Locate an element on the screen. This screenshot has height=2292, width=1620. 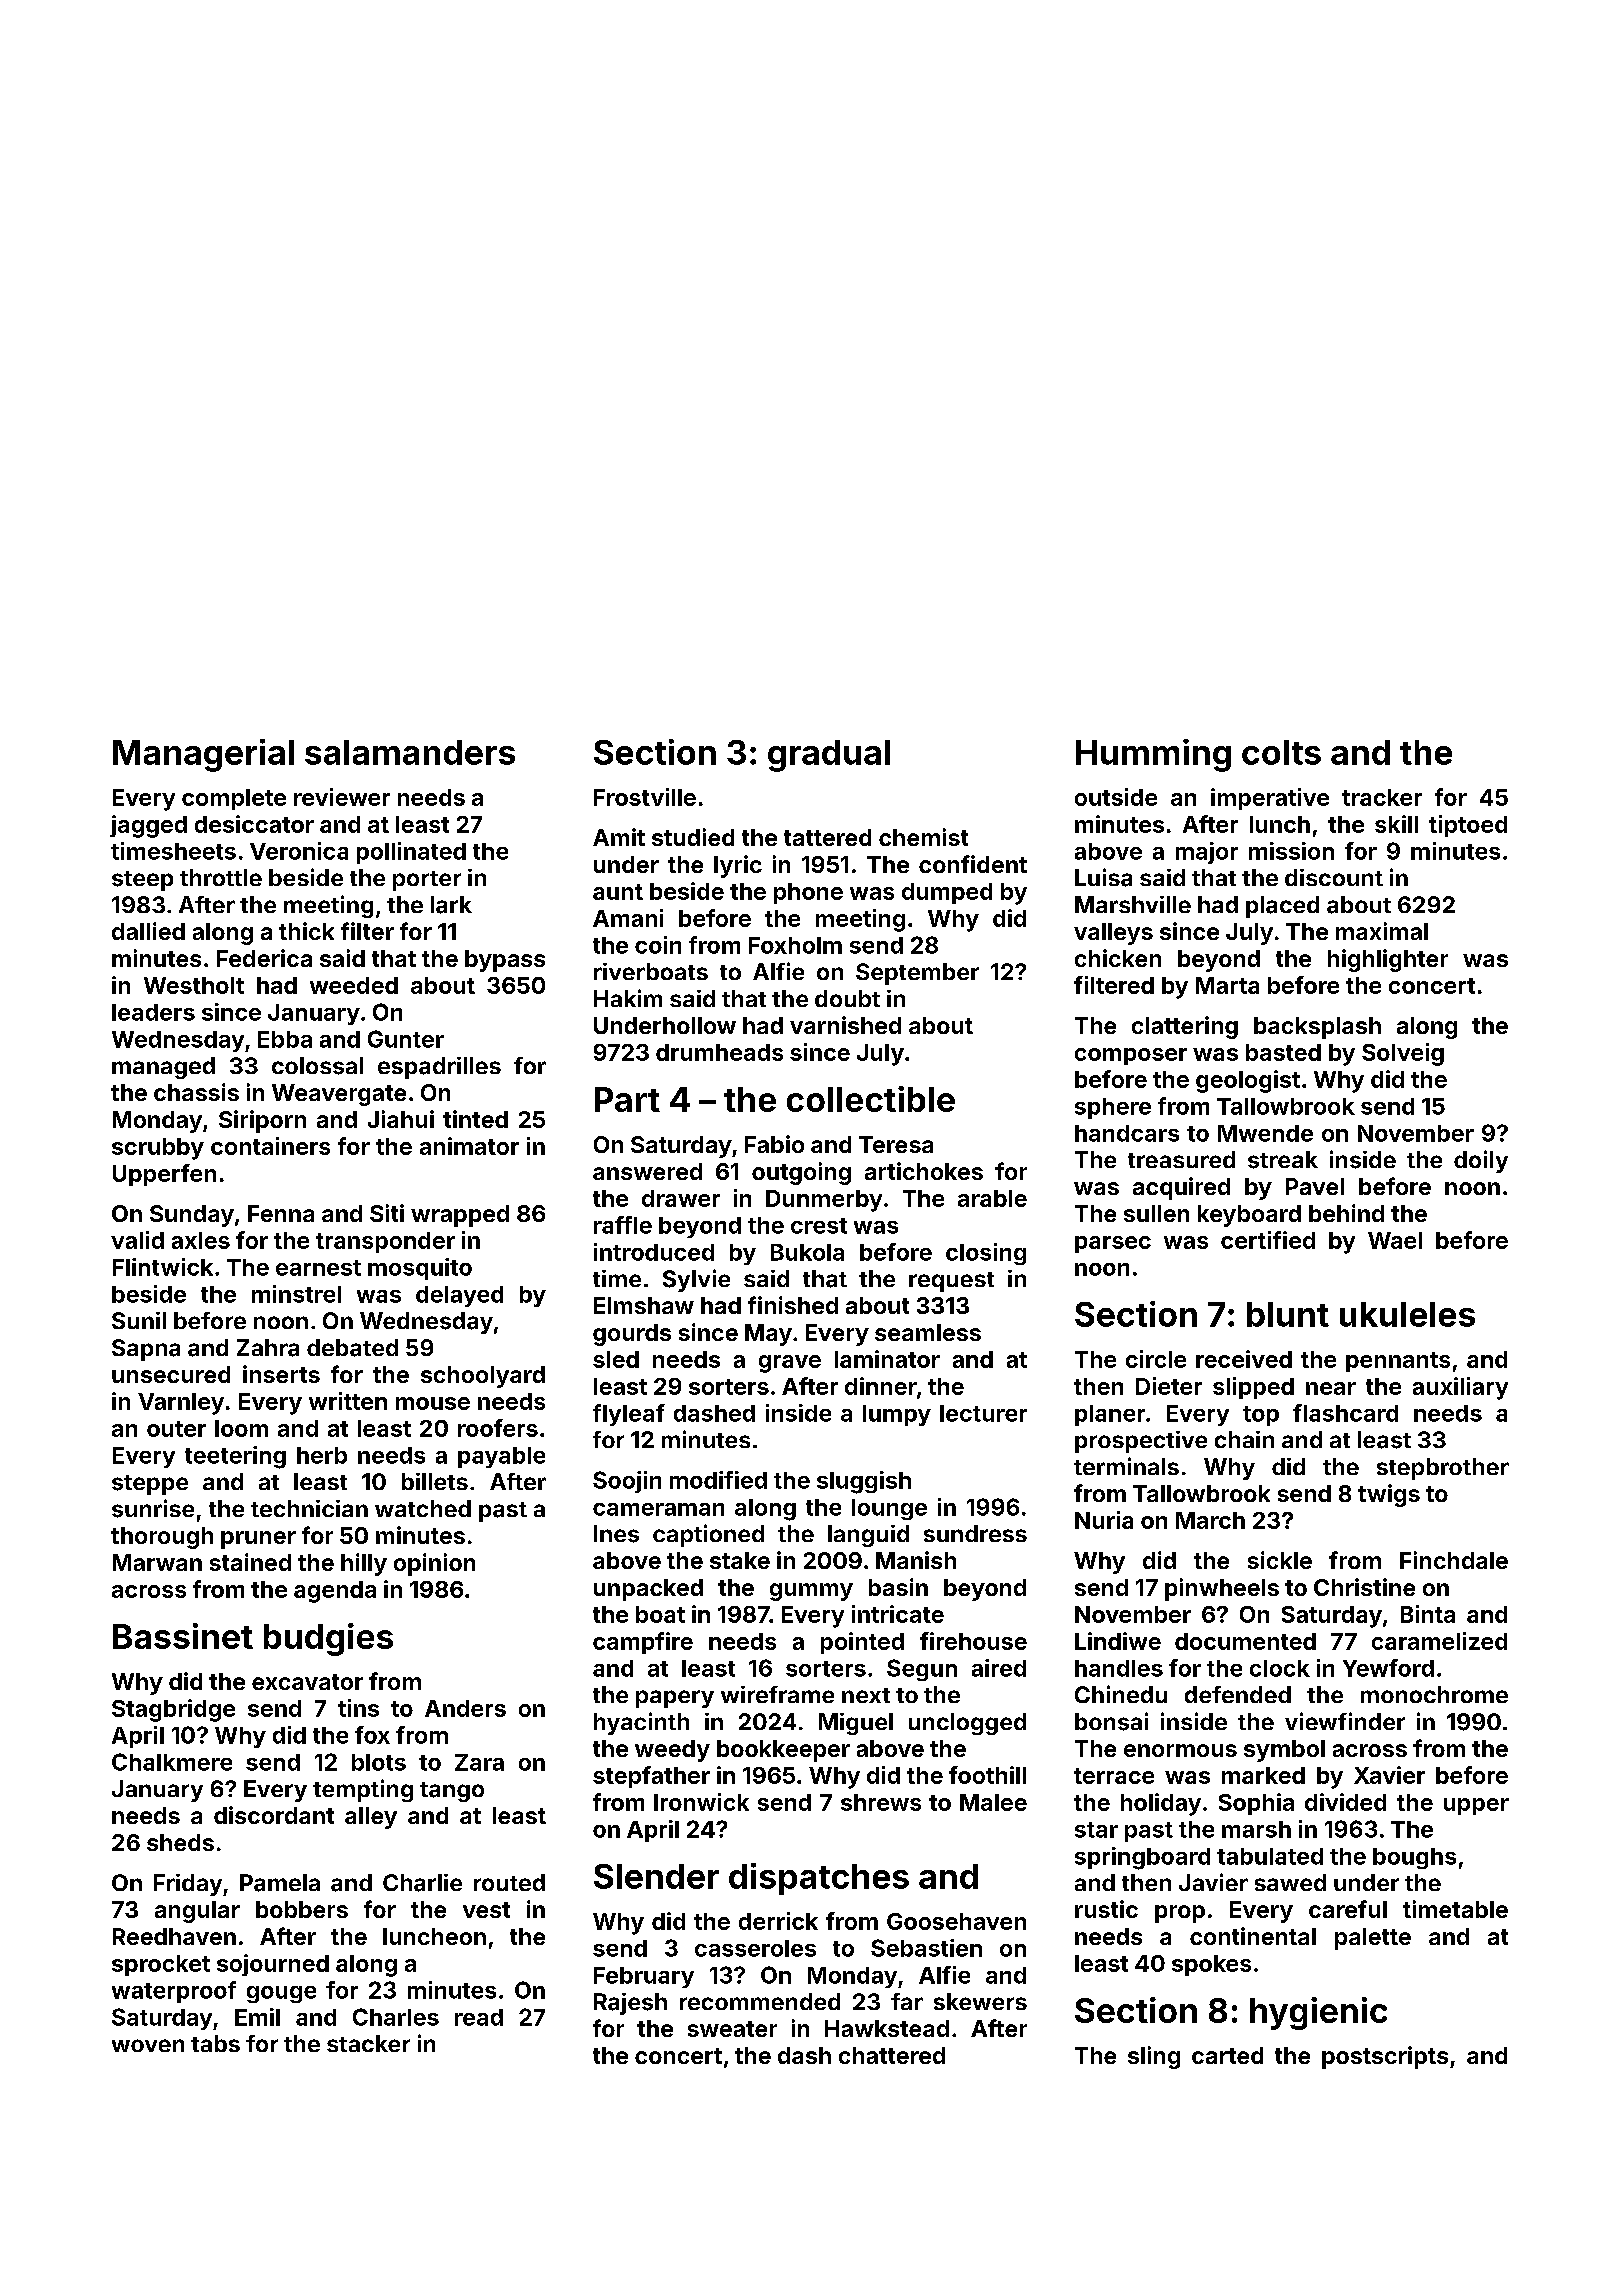
gradual is located at coordinates (829, 756).
